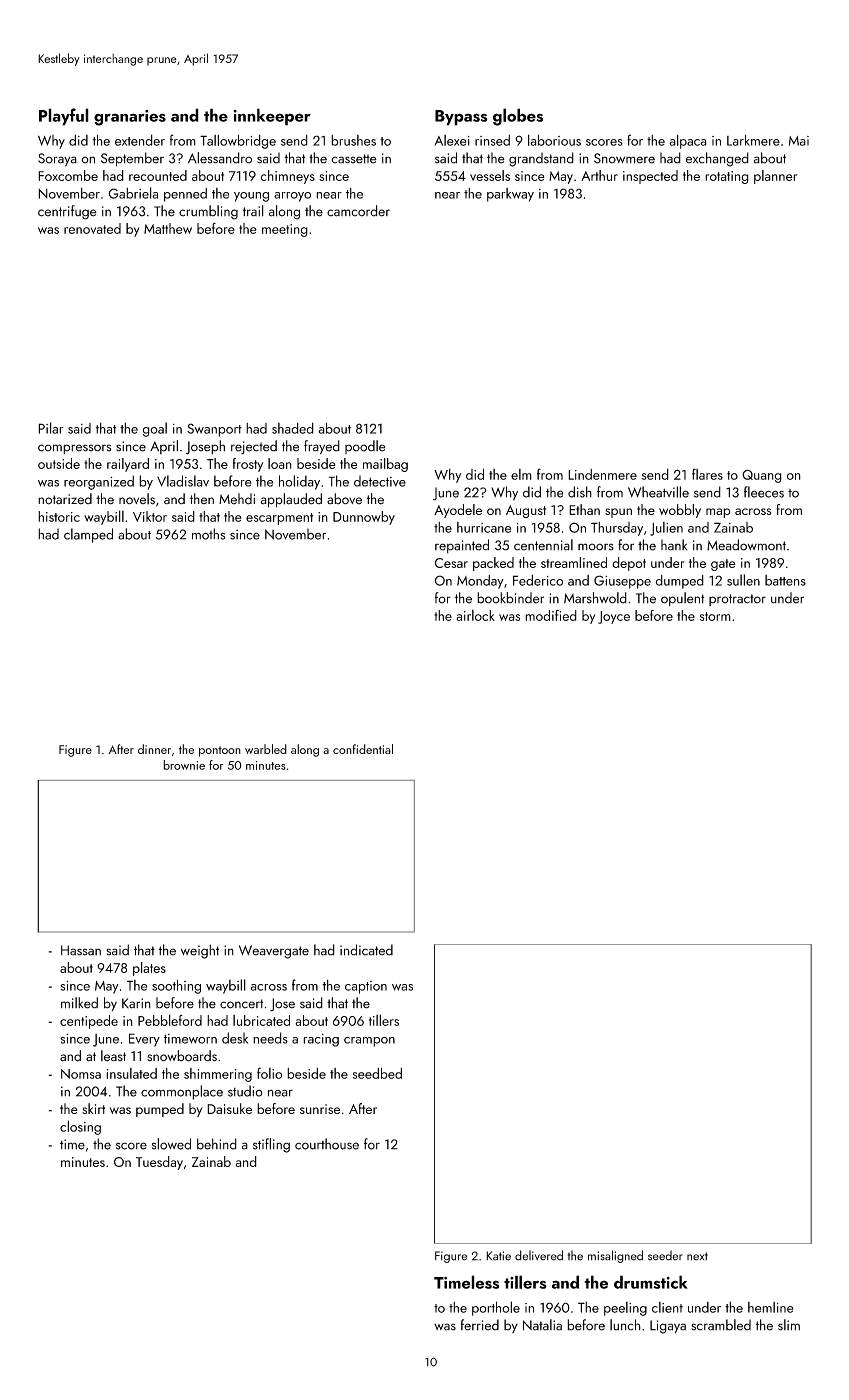 This image has height=1400, width=849. I want to click on rotating, so click(727, 177).
